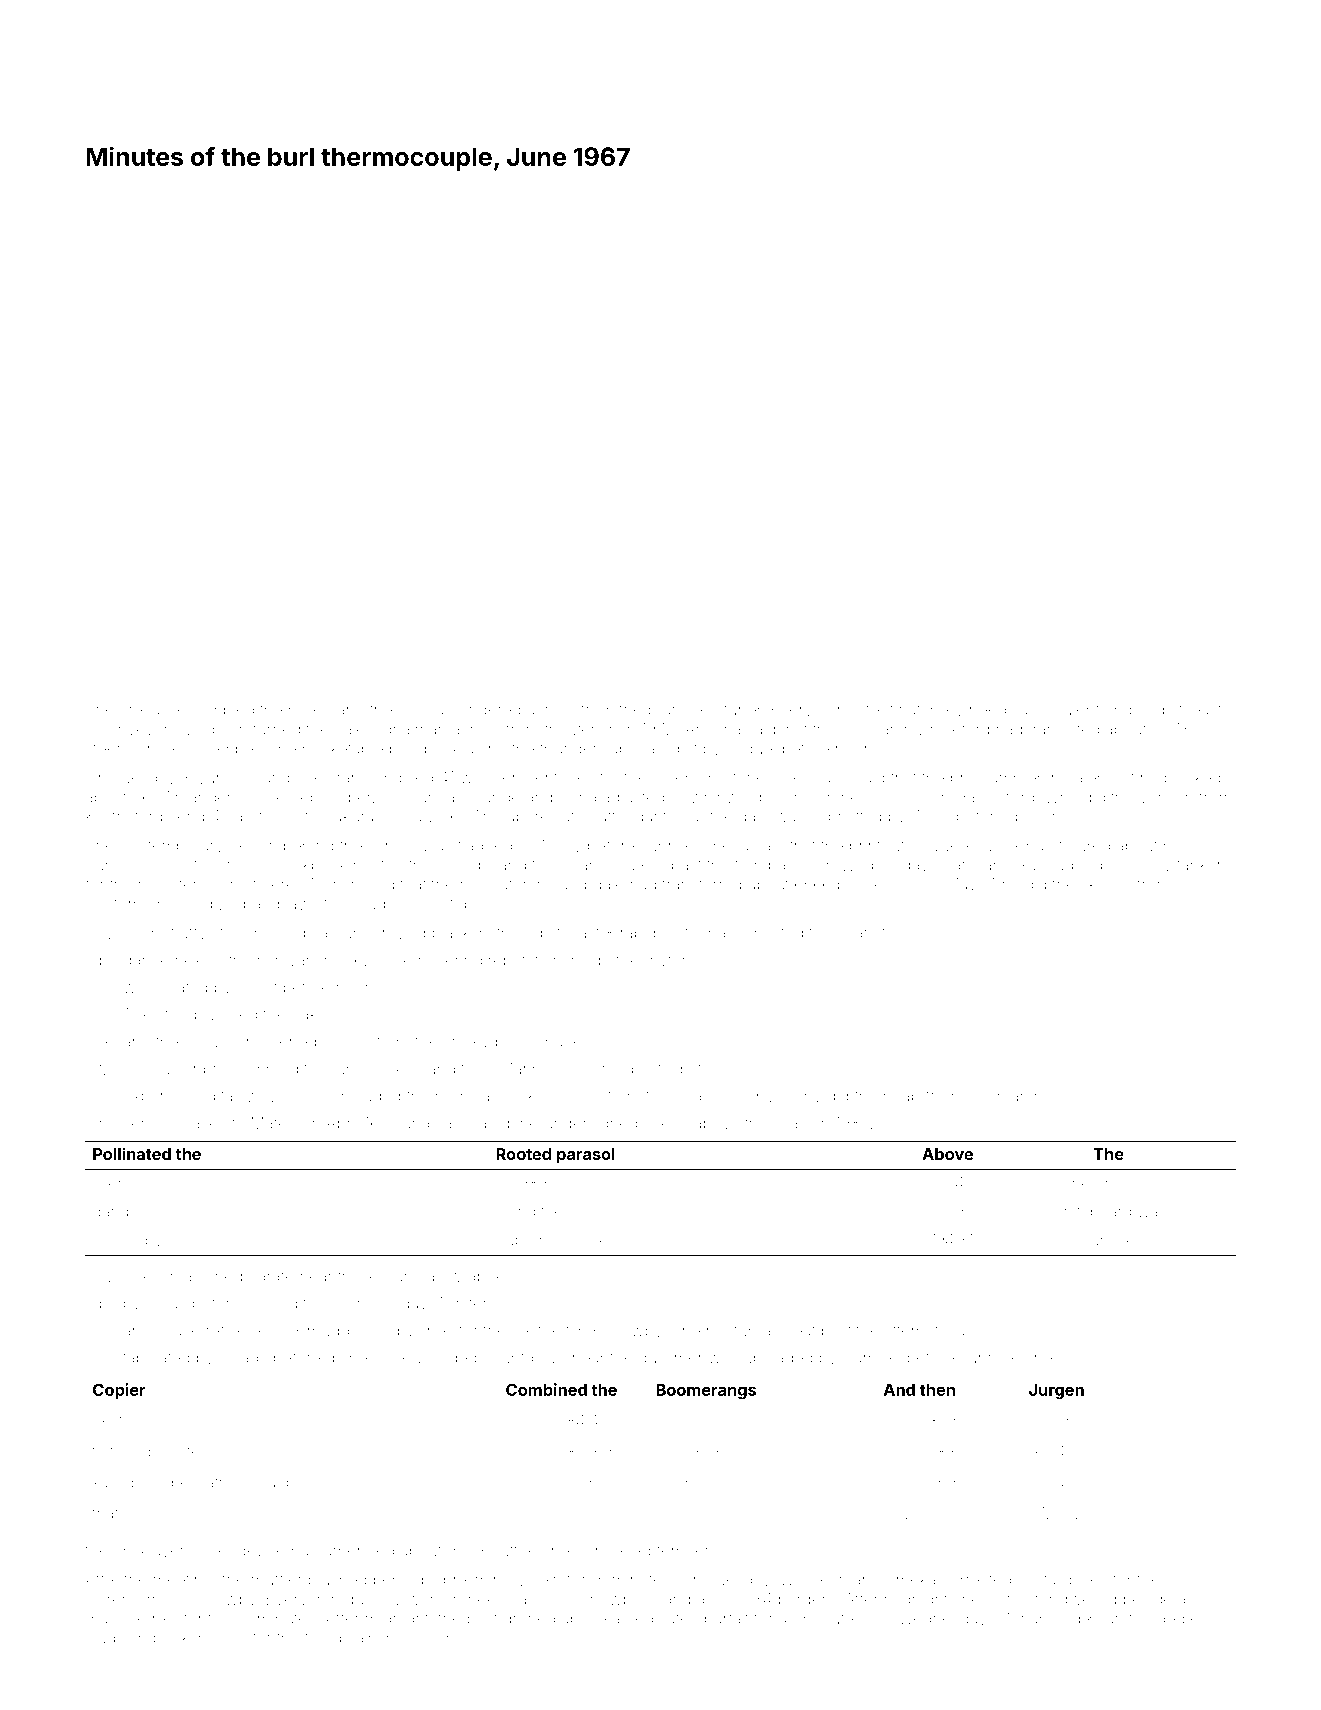  What do you see at coordinates (995, 796) in the image?
I see `Hallowford` at bounding box center [995, 796].
